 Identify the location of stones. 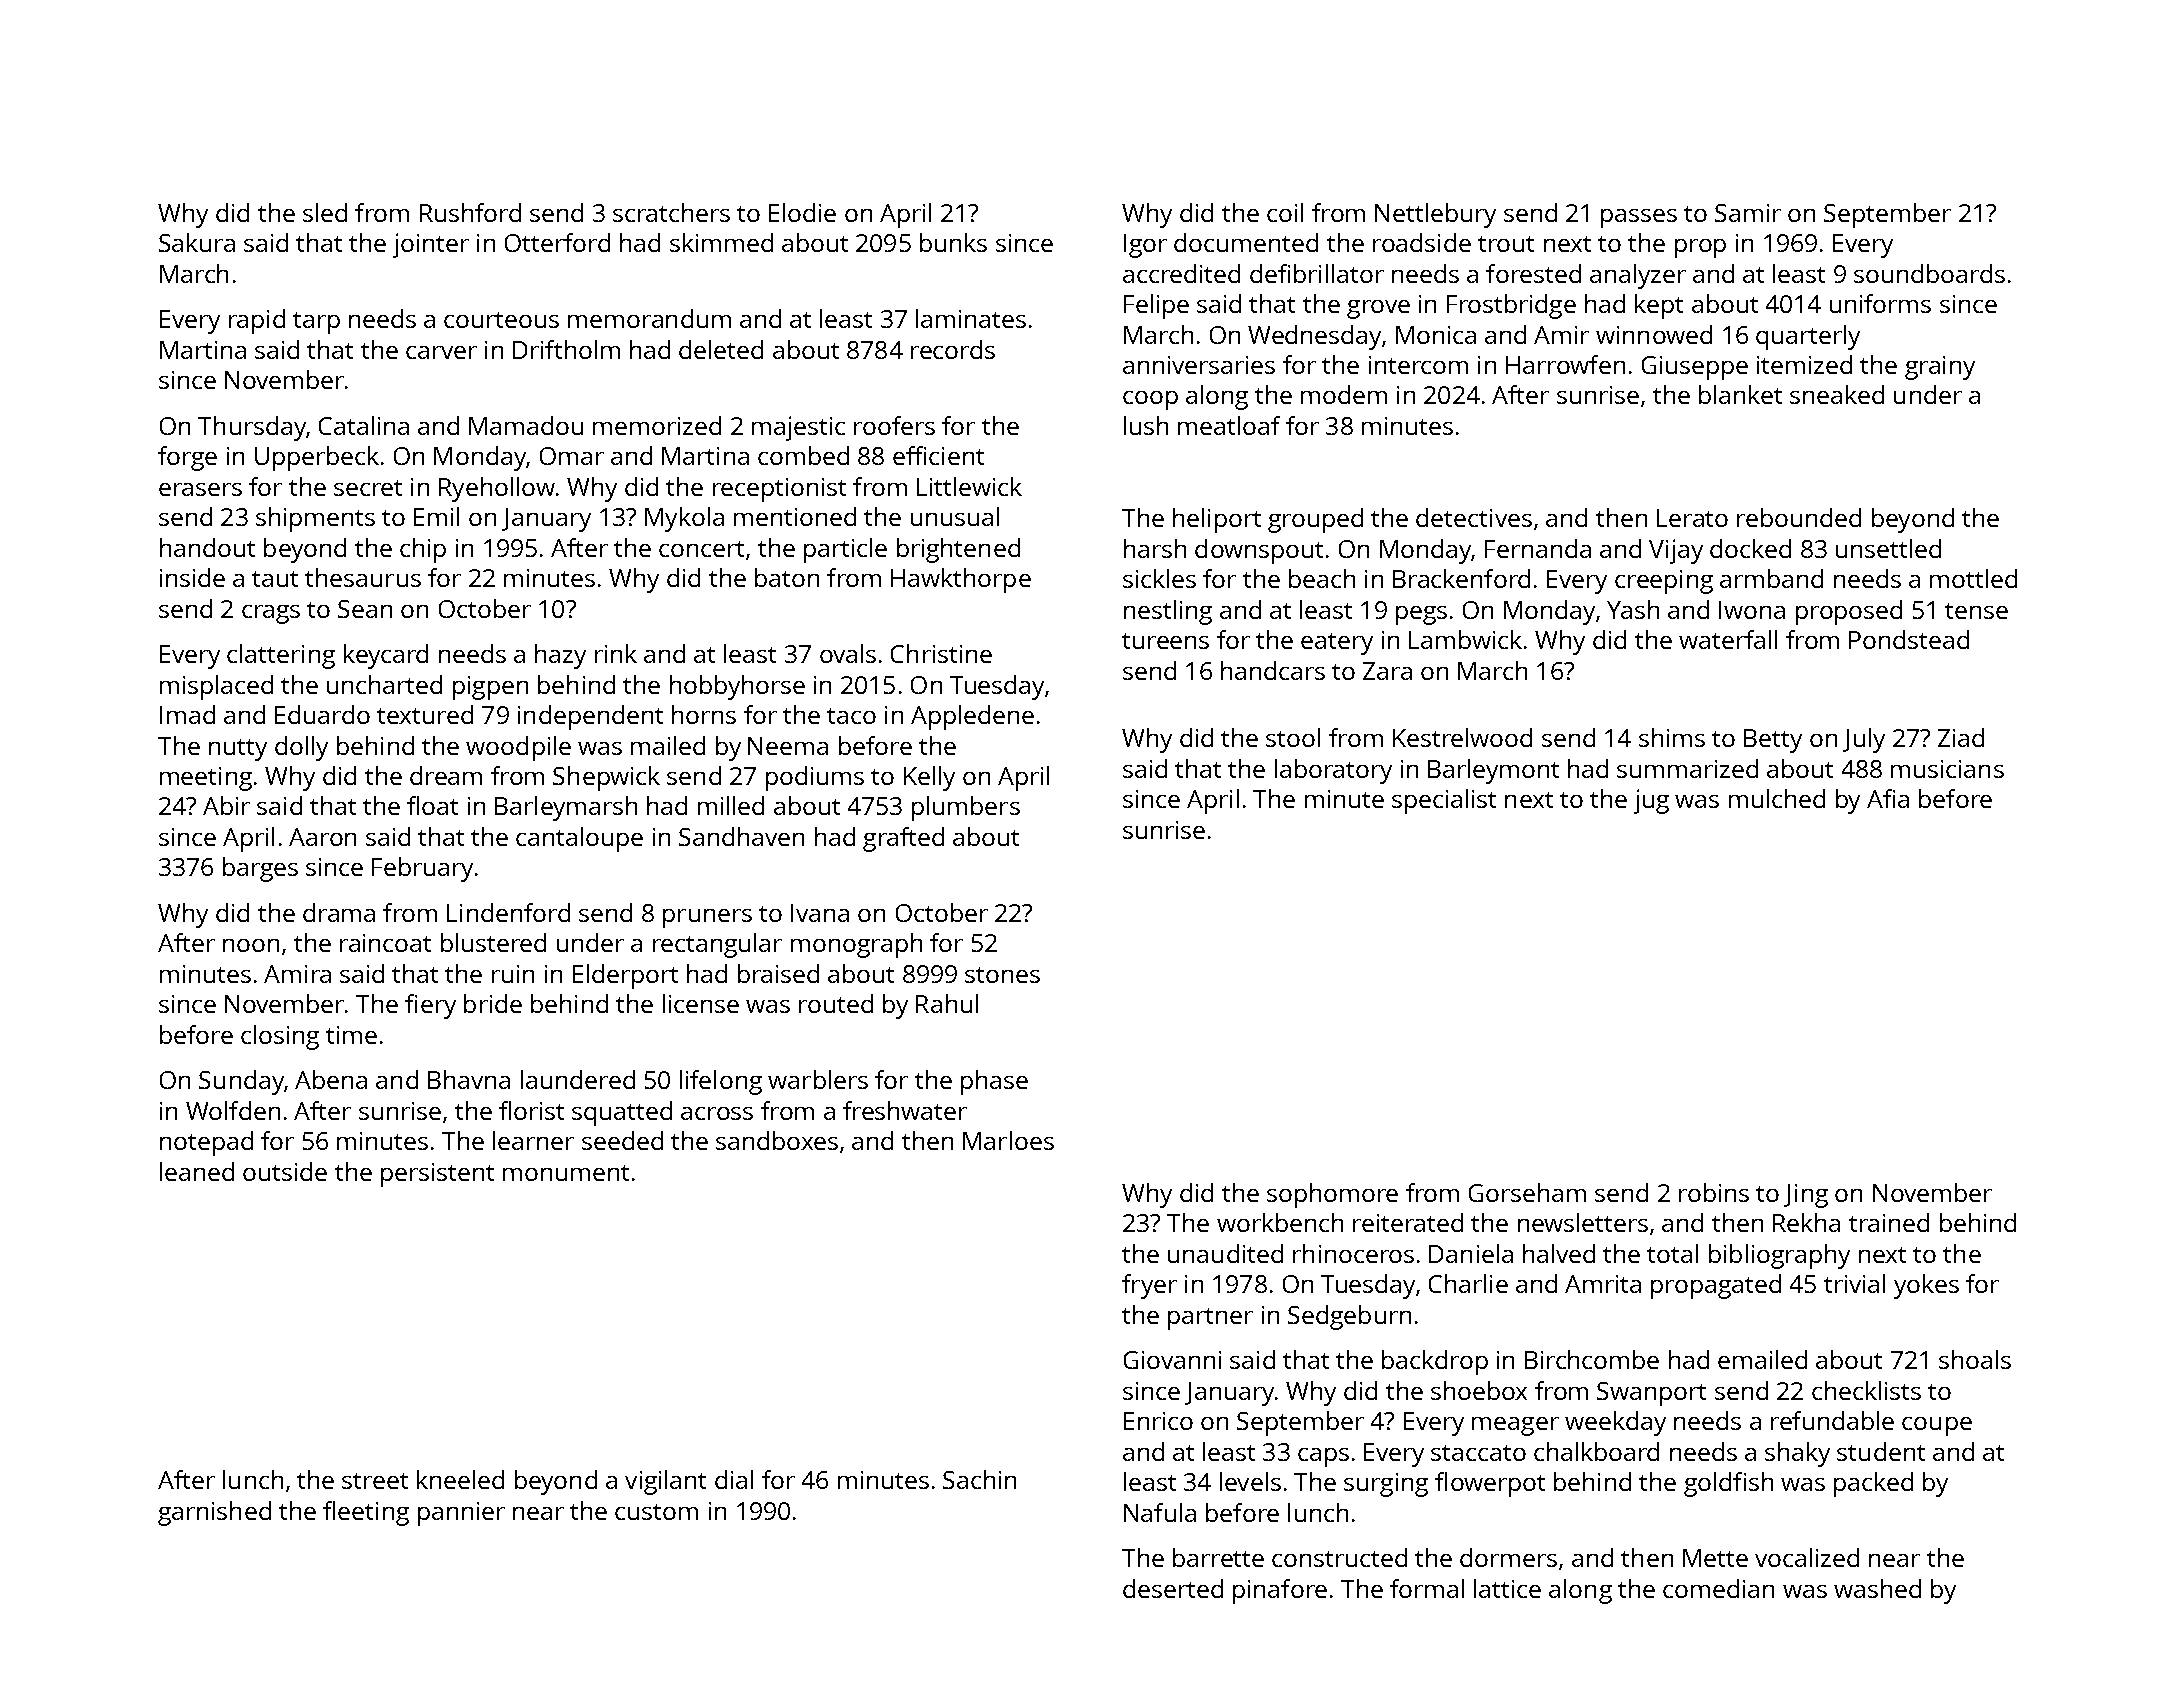
(1002, 975).
